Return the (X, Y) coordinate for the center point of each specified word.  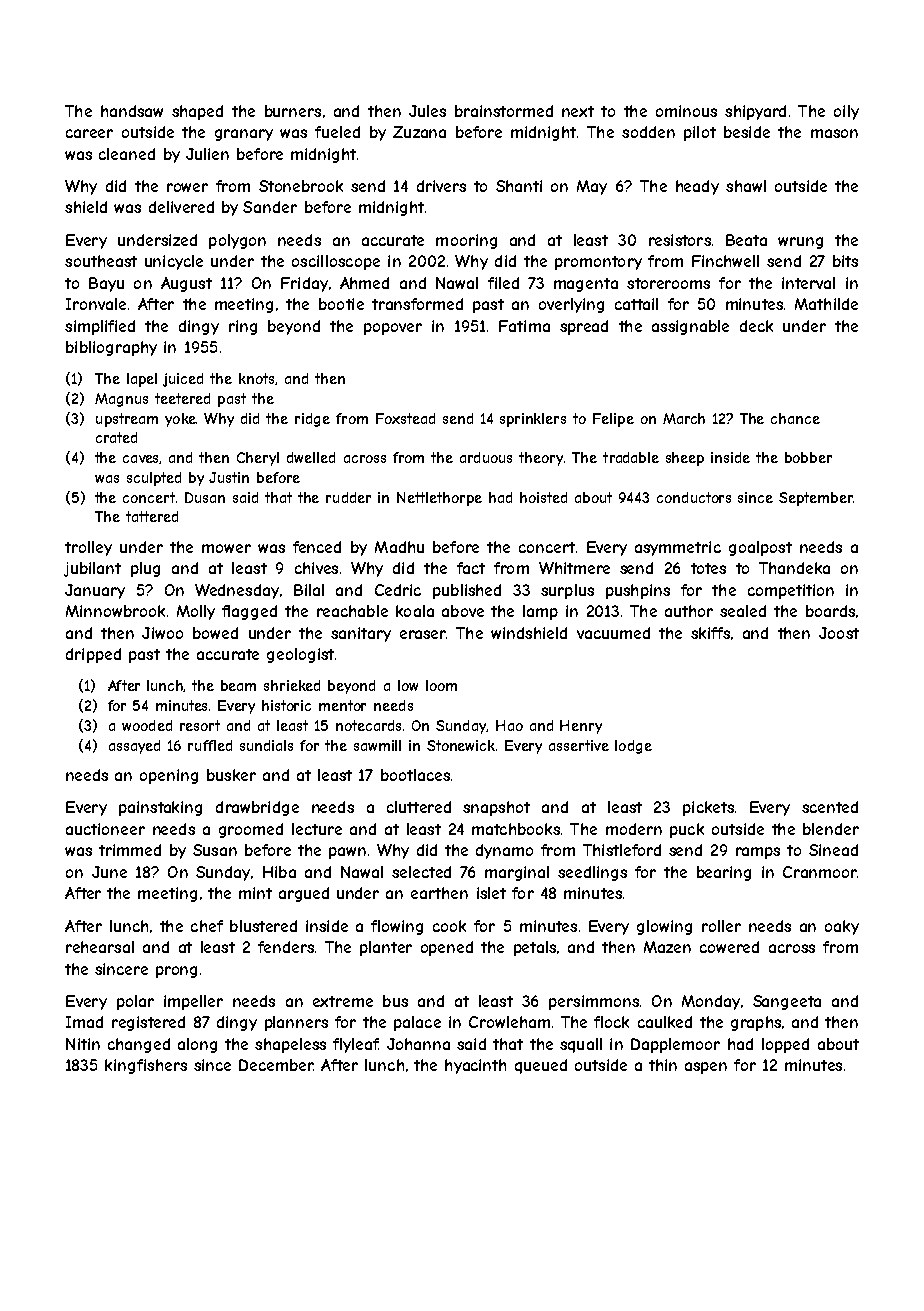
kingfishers (146, 1066)
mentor (342, 705)
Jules (427, 111)
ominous (686, 111)
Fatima (524, 326)
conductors (694, 497)
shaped (197, 112)
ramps (758, 853)
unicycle (174, 262)
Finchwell (725, 261)
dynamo (504, 851)
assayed (134, 747)
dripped (93, 655)
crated (116, 437)
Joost (839, 633)
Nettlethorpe (439, 499)
